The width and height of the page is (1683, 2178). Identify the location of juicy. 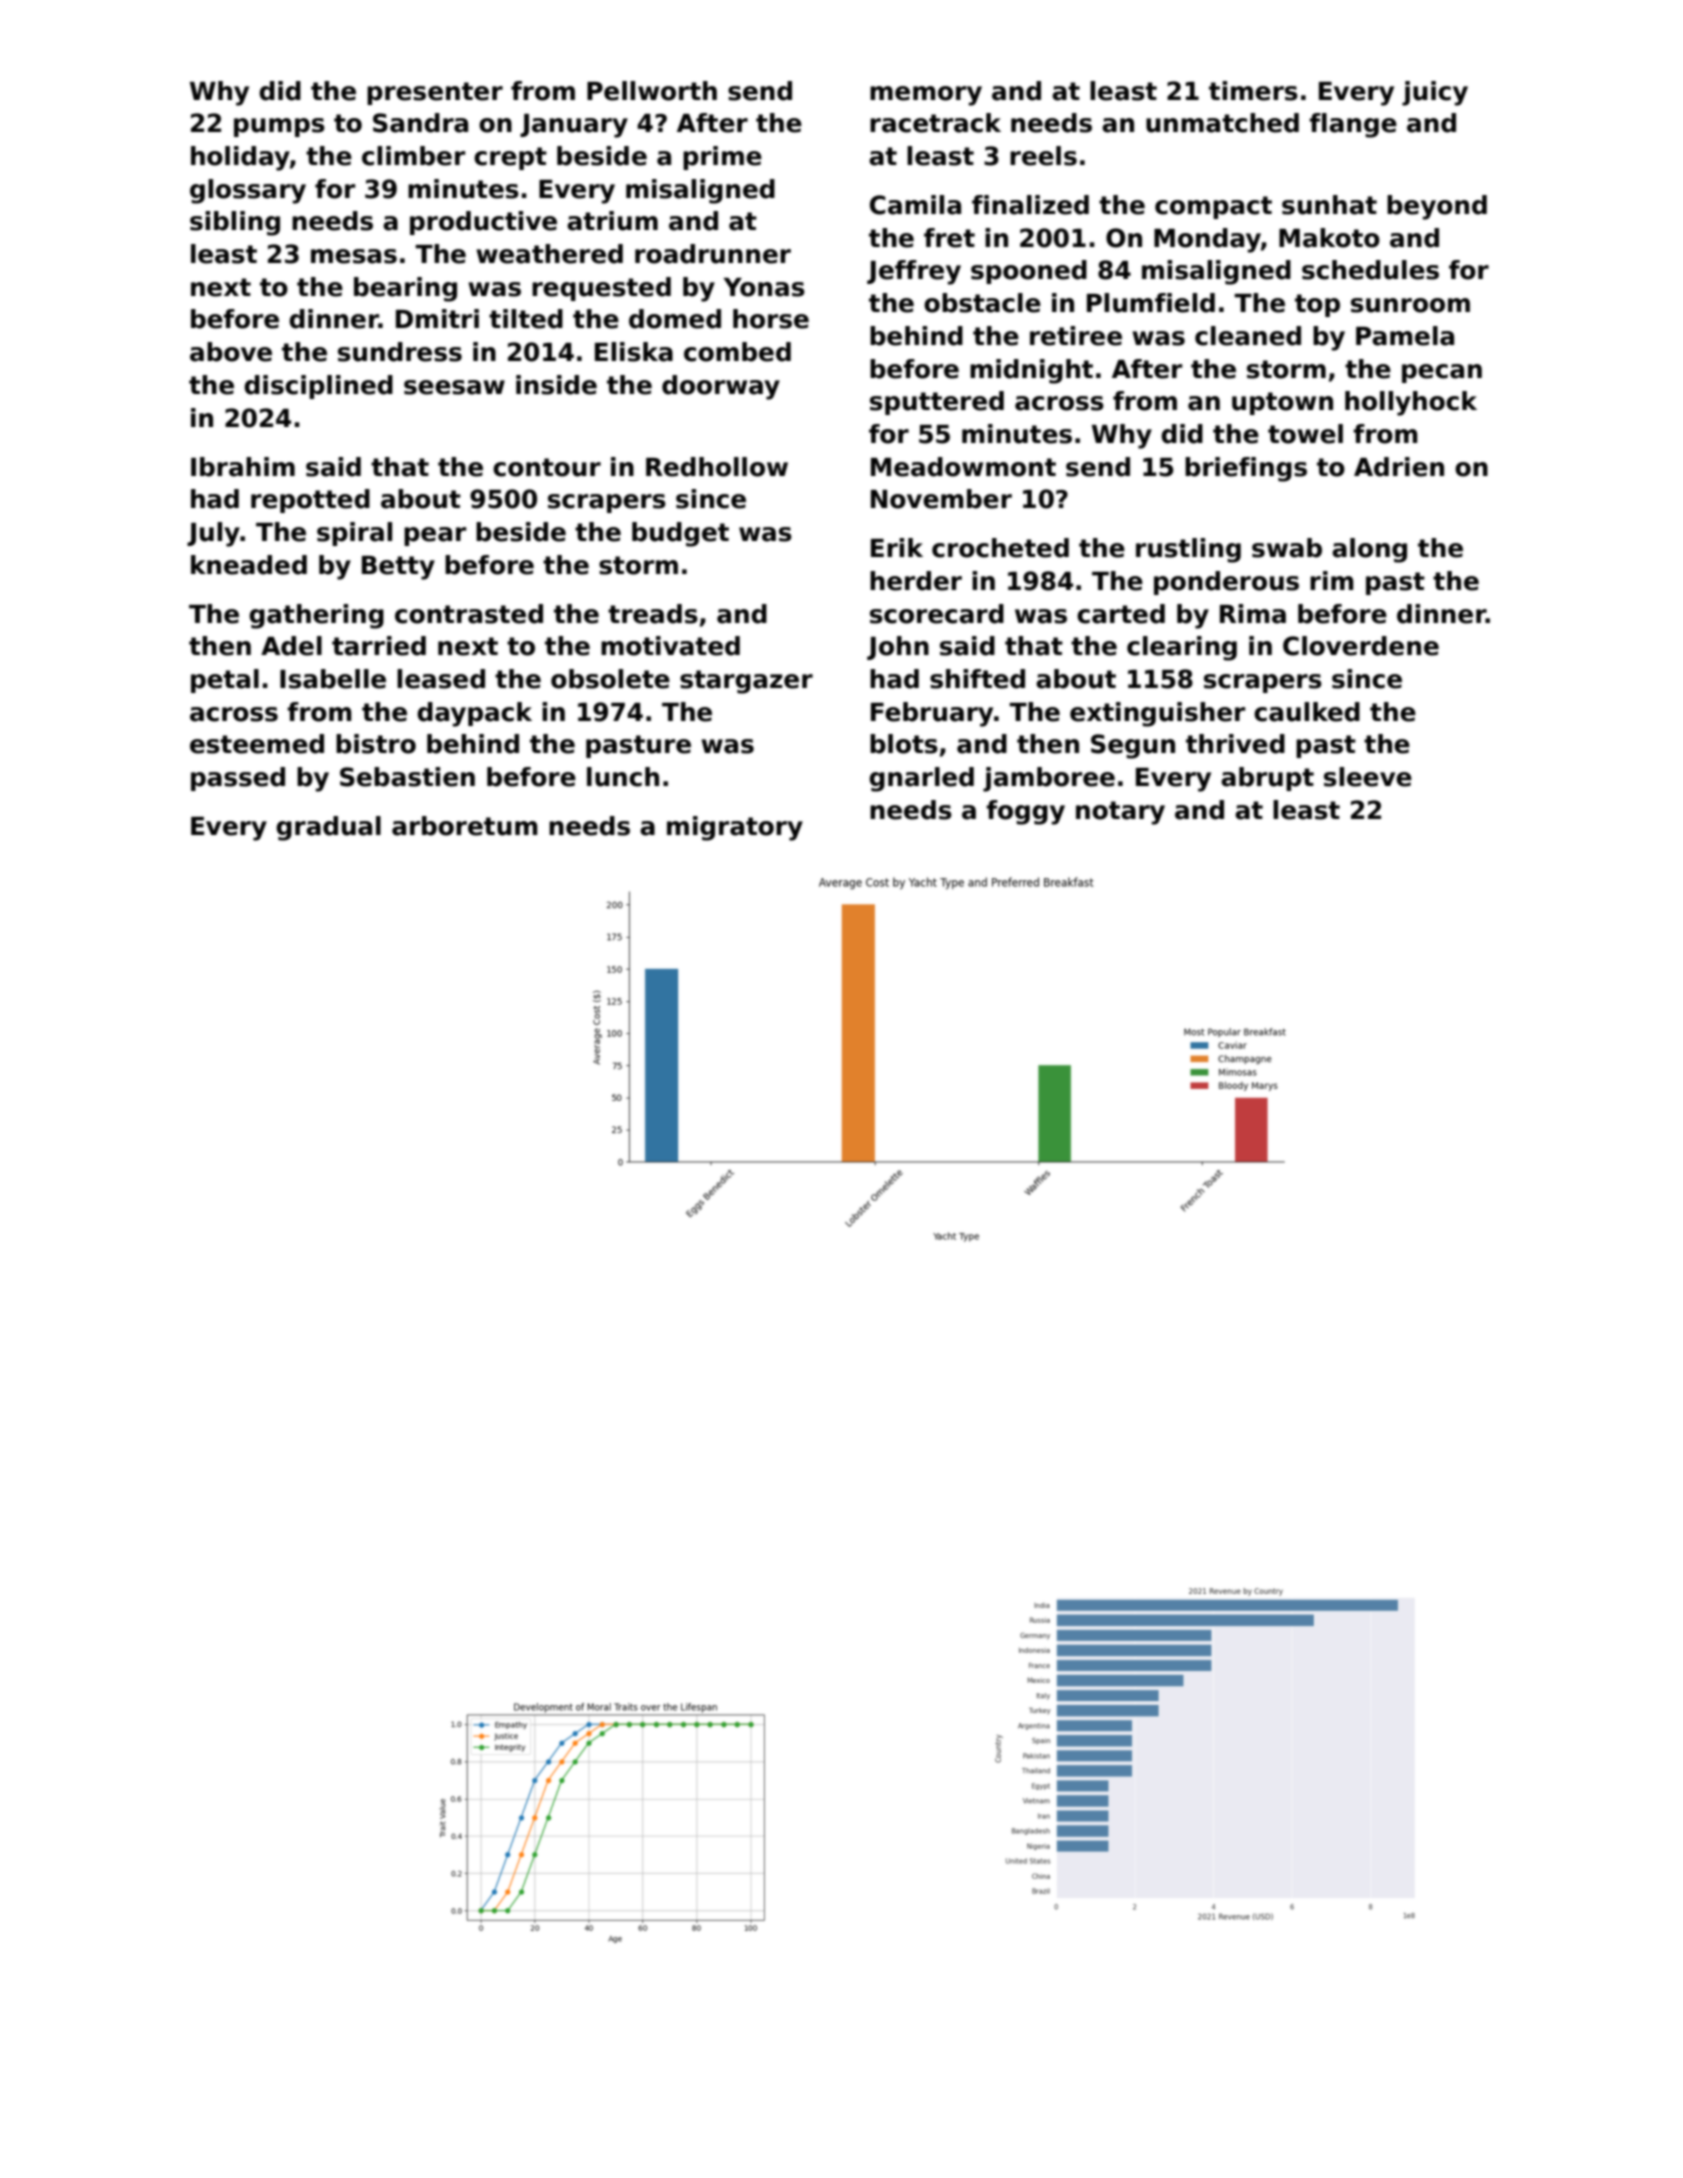
(1435, 93).
